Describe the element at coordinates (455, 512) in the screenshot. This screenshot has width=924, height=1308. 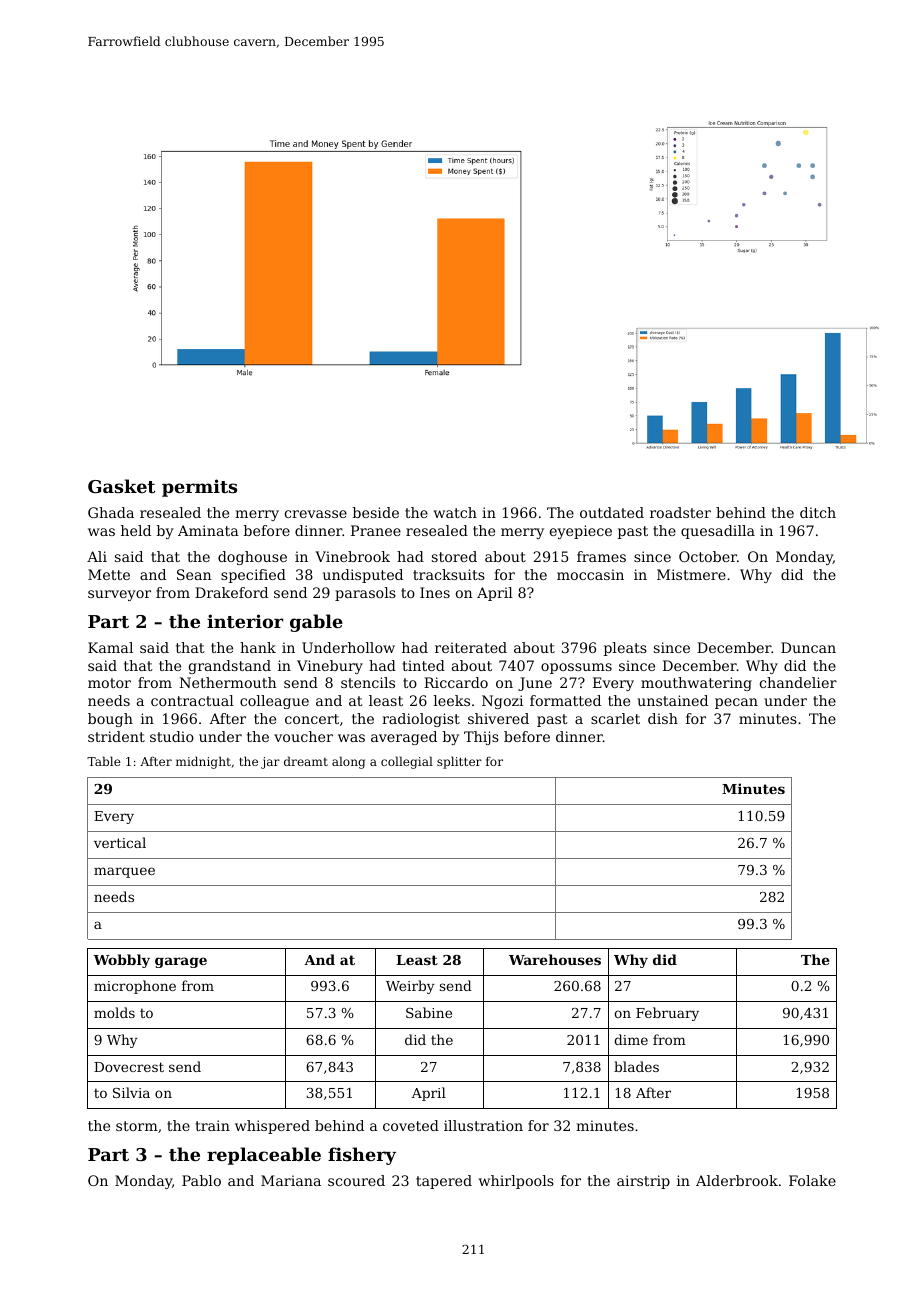
I see `watch` at that location.
